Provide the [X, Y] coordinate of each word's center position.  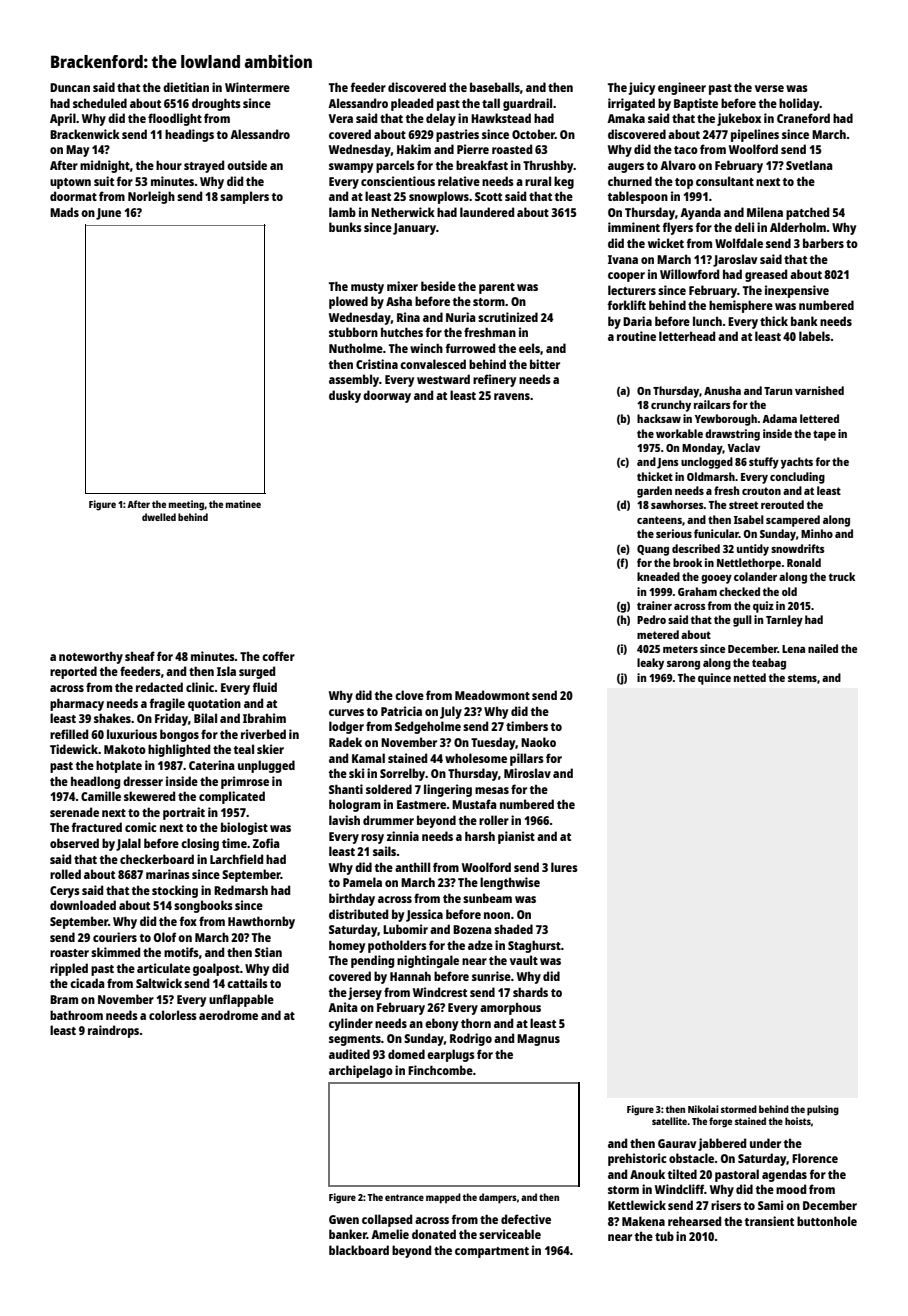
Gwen [344, 1219]
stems [802, 678]
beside [438, 286]
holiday [799, 104]
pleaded [412, 104]
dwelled [159, 517]
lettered [819, 418]
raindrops [113, 1031]
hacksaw [659, 418]
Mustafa [474, 804]
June [108, 214]
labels [814, 336]
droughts [216, 104]
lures [564, 867]
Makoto [125, 749]
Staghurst [534, 946]
